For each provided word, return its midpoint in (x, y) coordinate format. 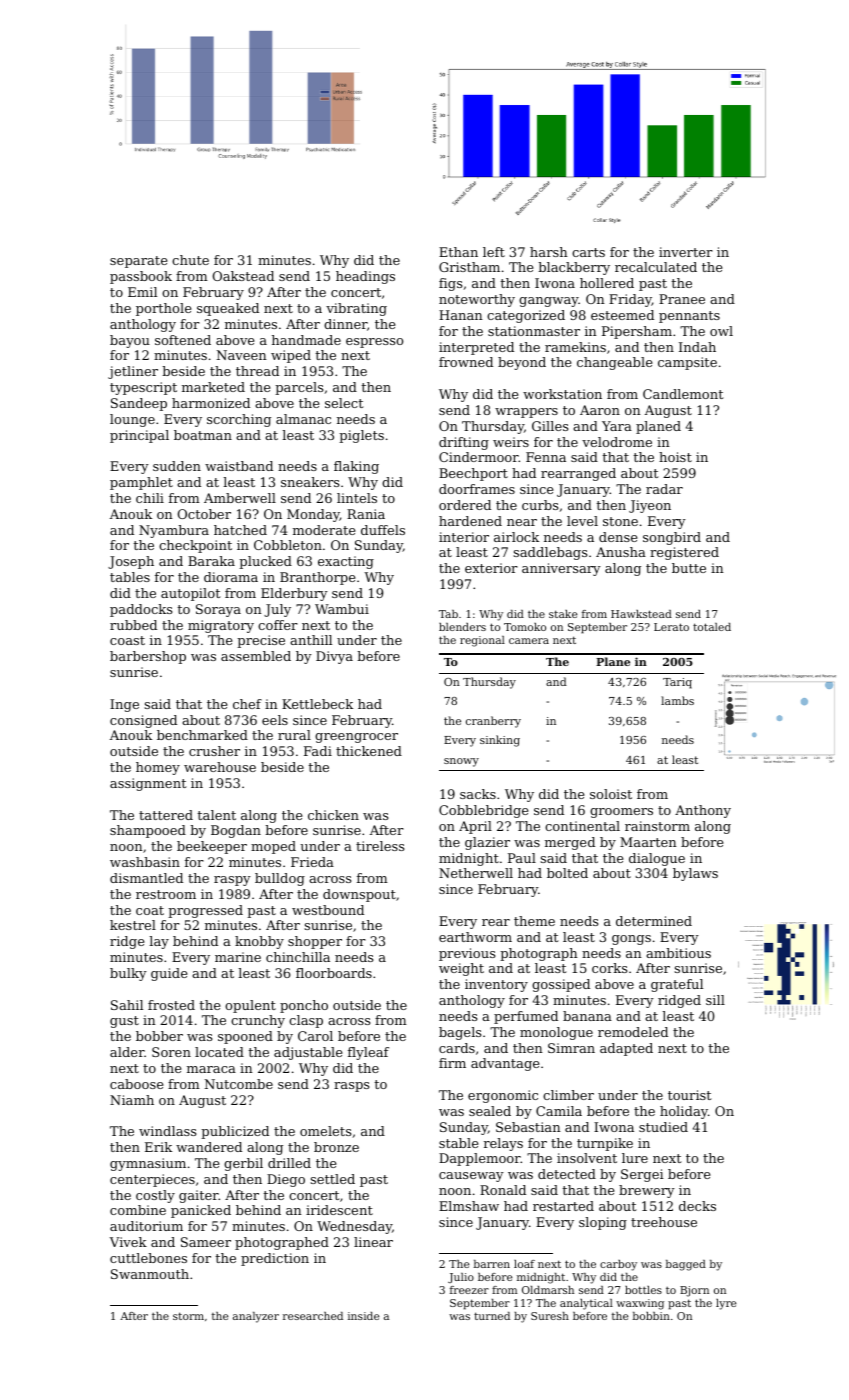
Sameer (206, 1242)
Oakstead (243, 276)
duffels (383, 530)
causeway (471, 1177)
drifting (464, 443)
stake (563, 614)
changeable (614, 363)
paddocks (141, 610)
